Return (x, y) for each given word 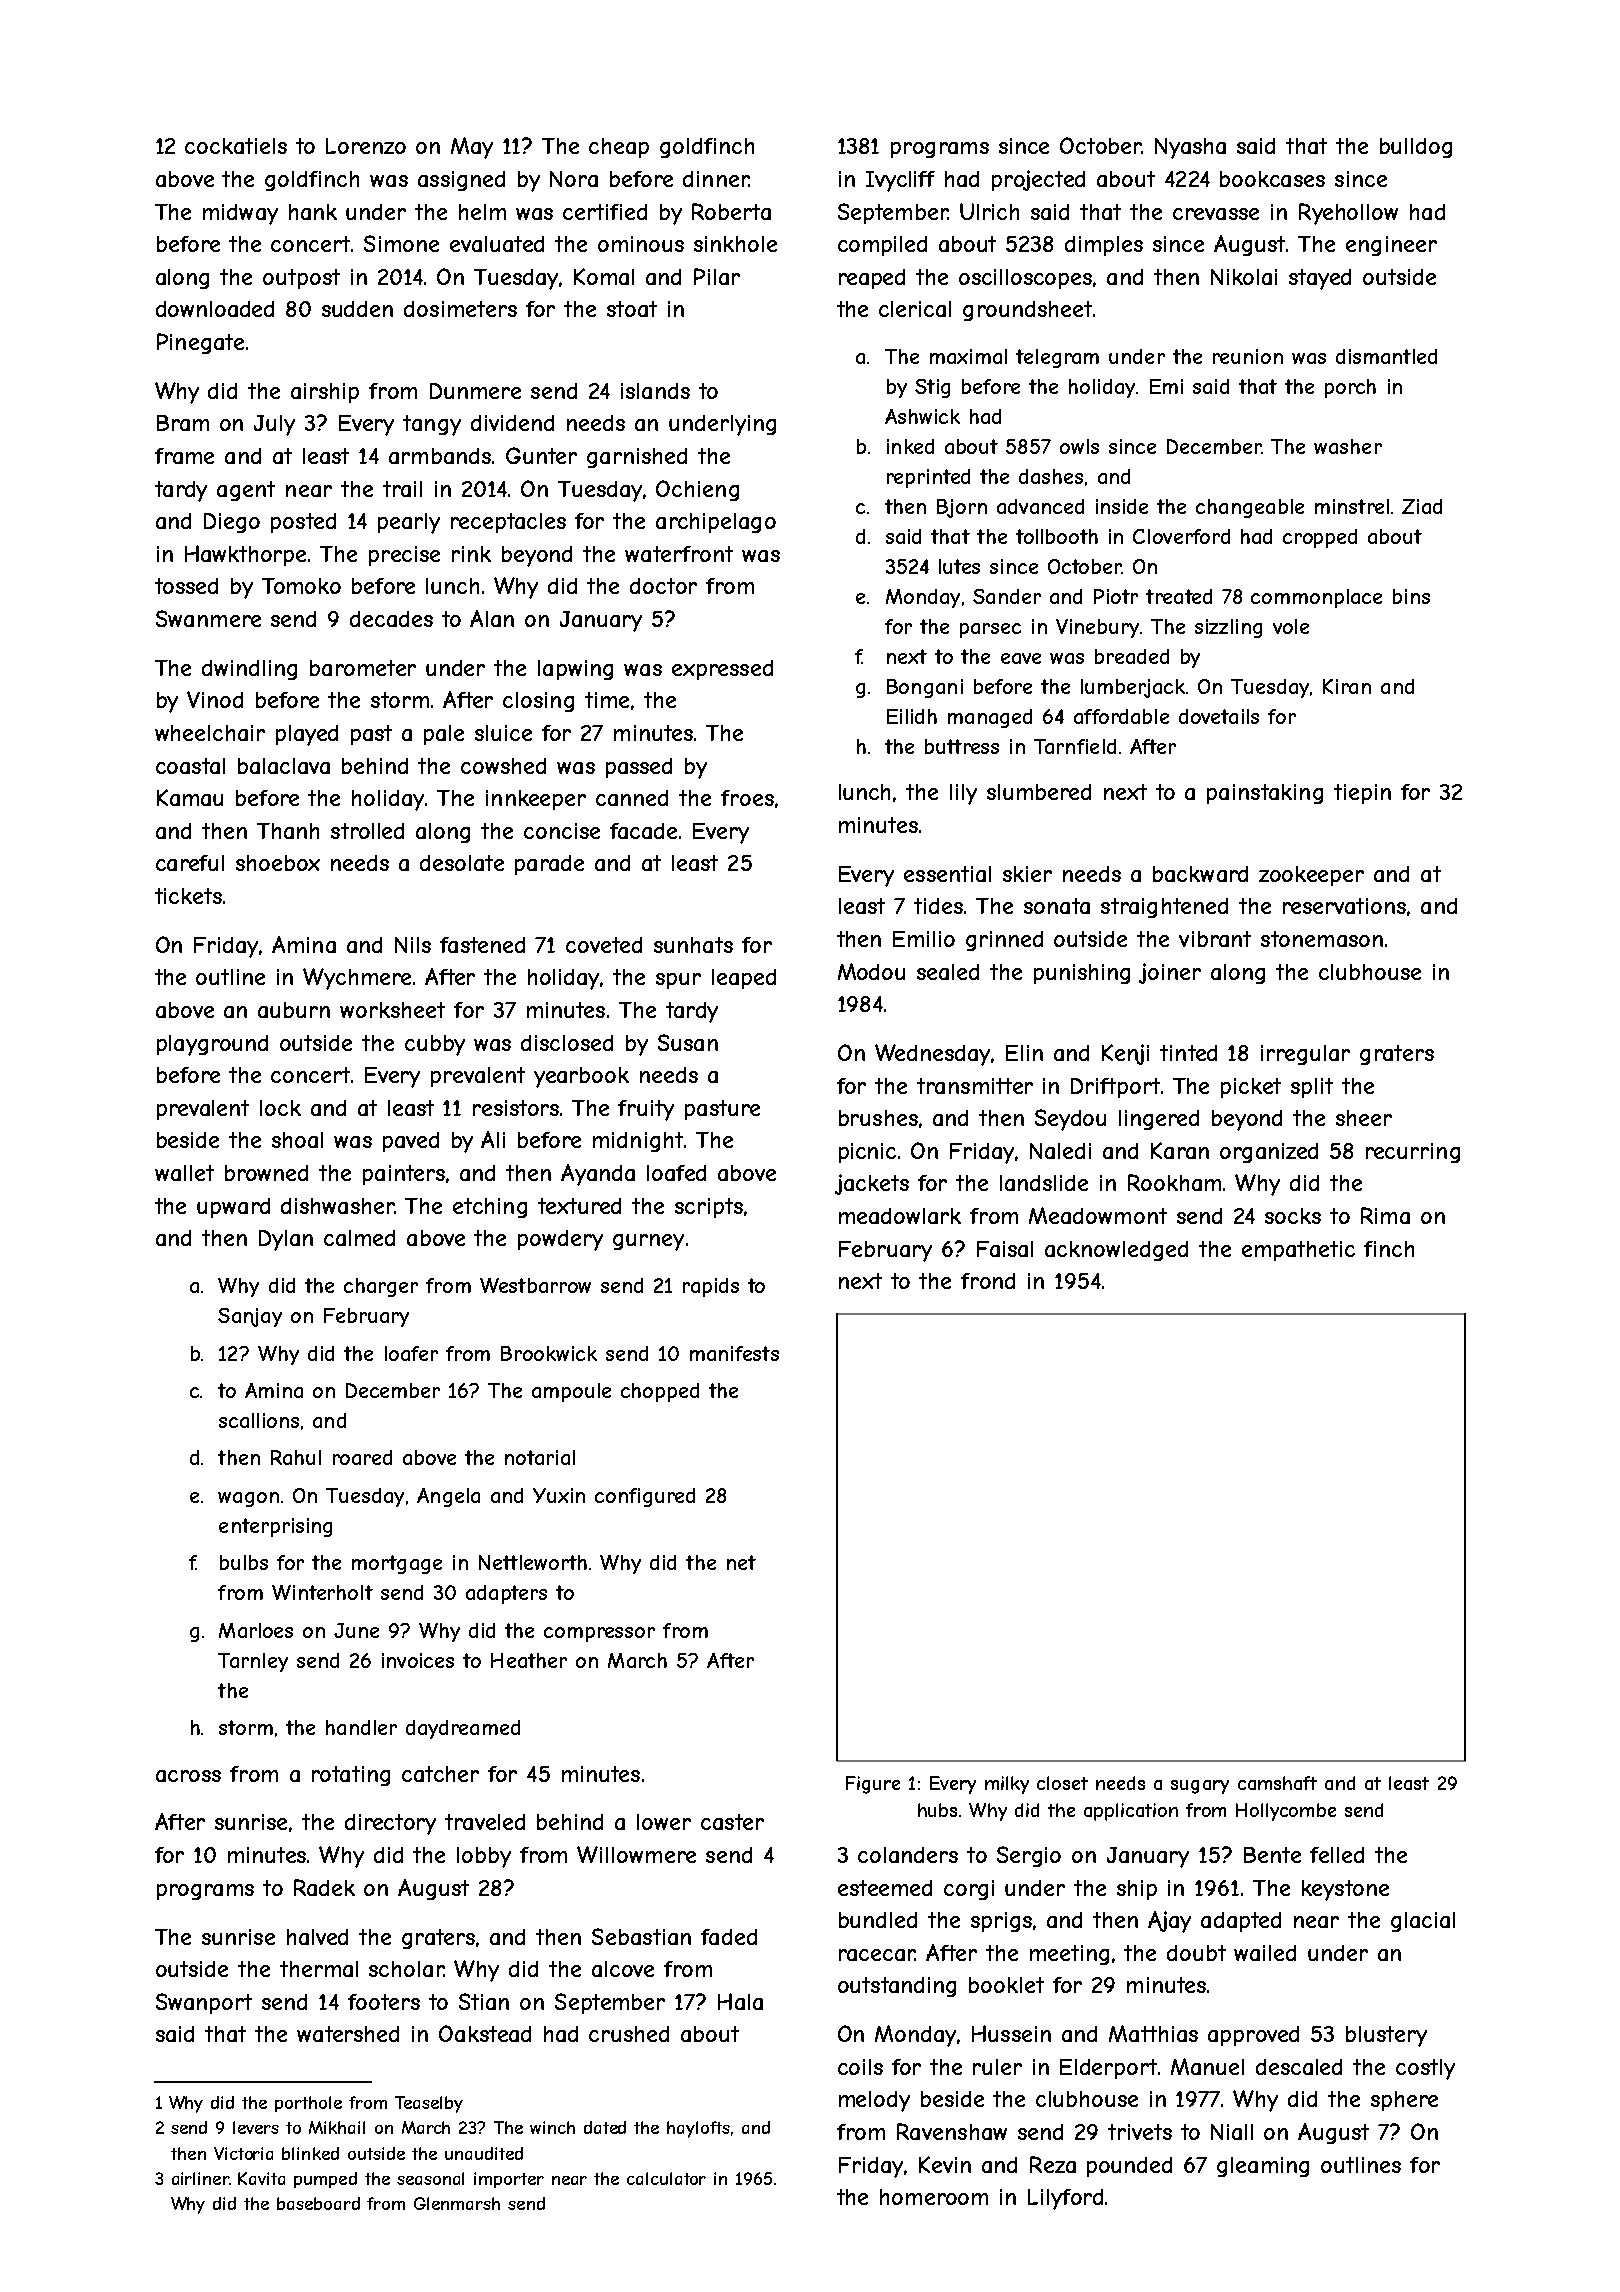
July (274, 425)
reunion (1248, 356)
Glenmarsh (457, 2203)
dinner (716, 179)
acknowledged (1116, 1251)
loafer (411, 1353)
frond (988, 1281)
